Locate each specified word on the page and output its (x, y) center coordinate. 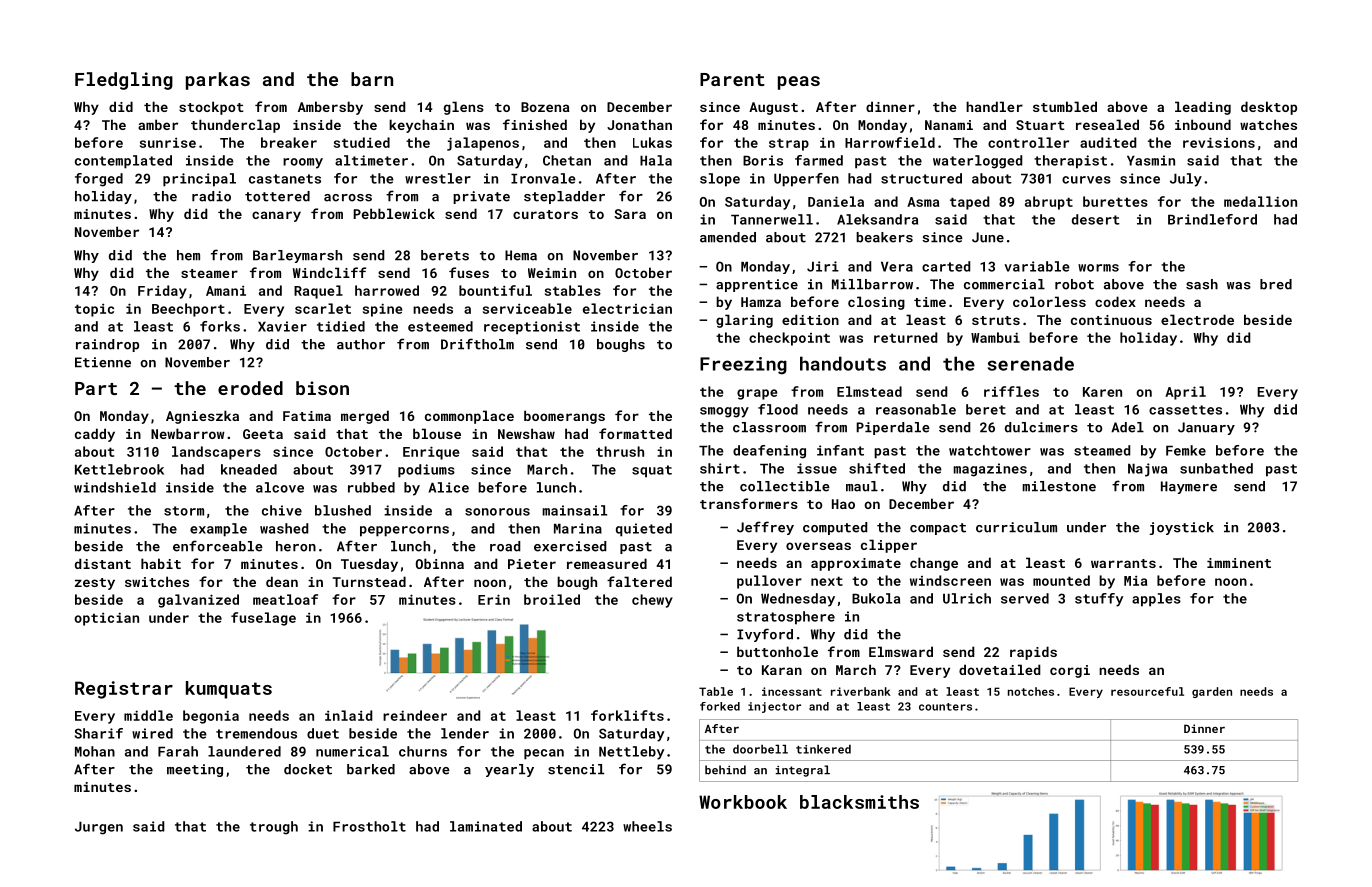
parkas (218, 81)
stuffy (1099, 600)
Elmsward (901, 651)
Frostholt (369, 826)
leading (1203, 108)
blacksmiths (859, 802)
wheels (647, 826)
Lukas (652, 142)
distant (103, 563)
